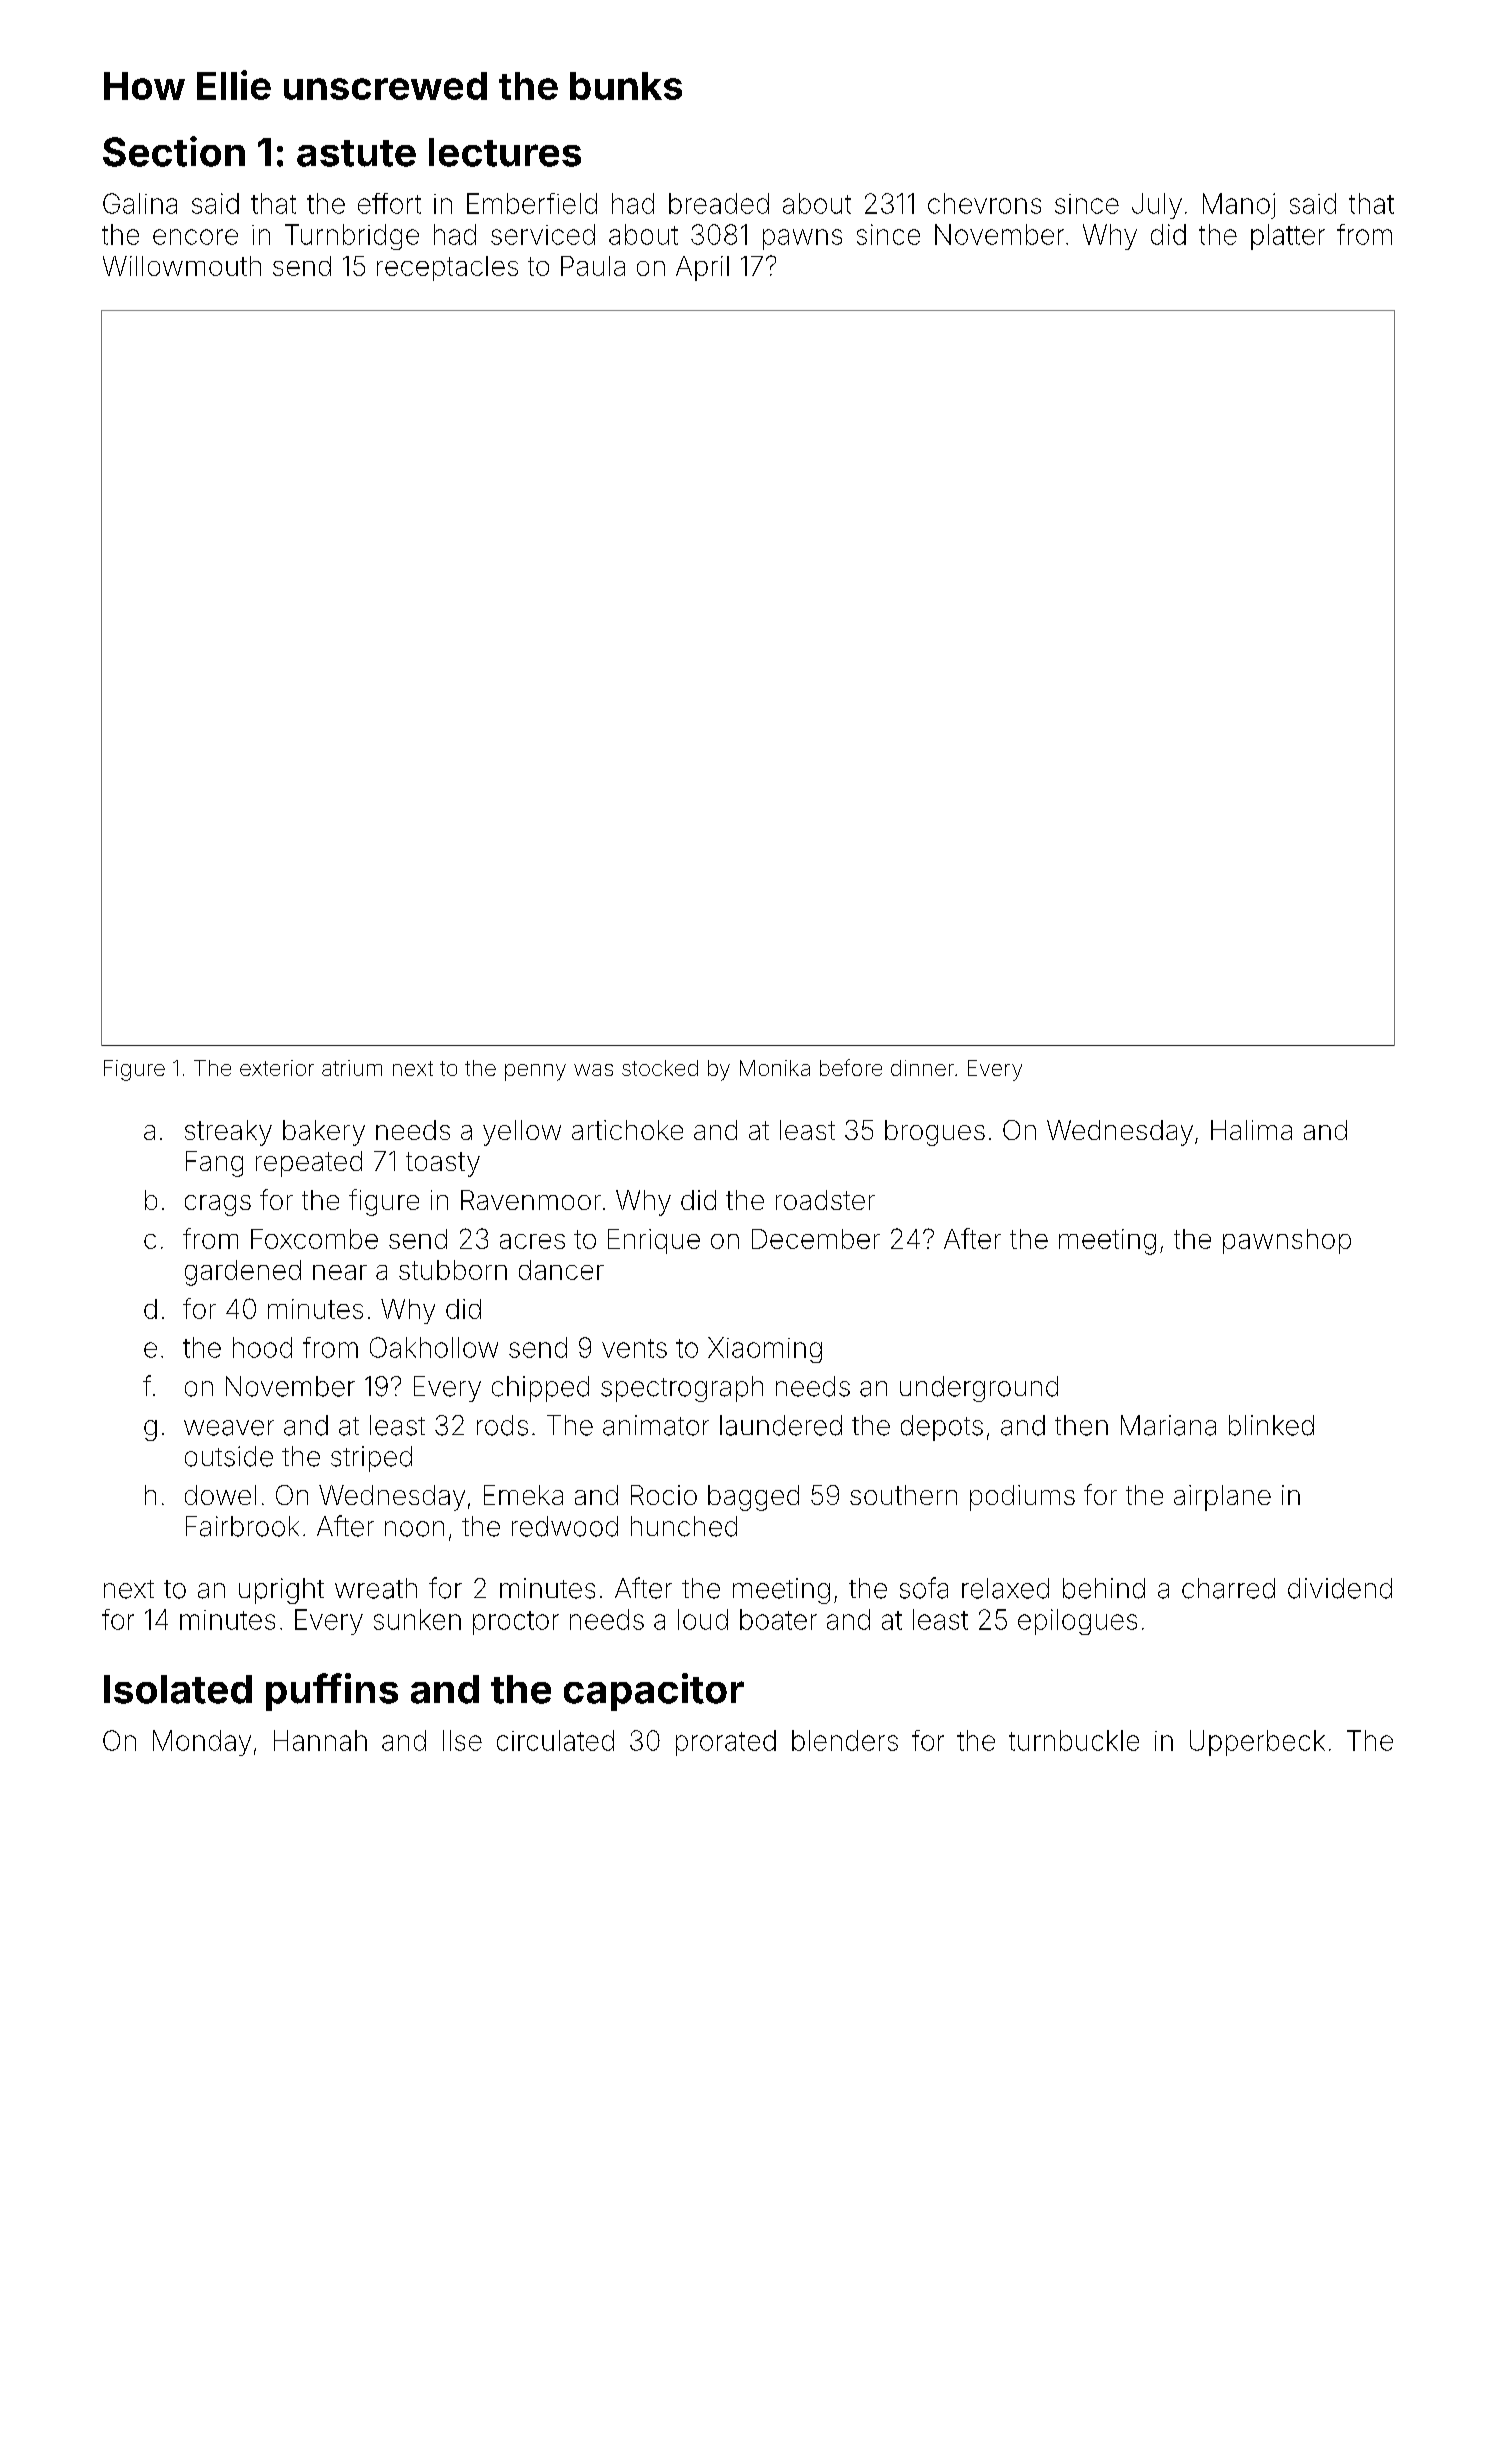 This image has height=2464, width=1496. Describe the element at coordinates (1271, 1425) in the image. I see `blinked` at that location.
